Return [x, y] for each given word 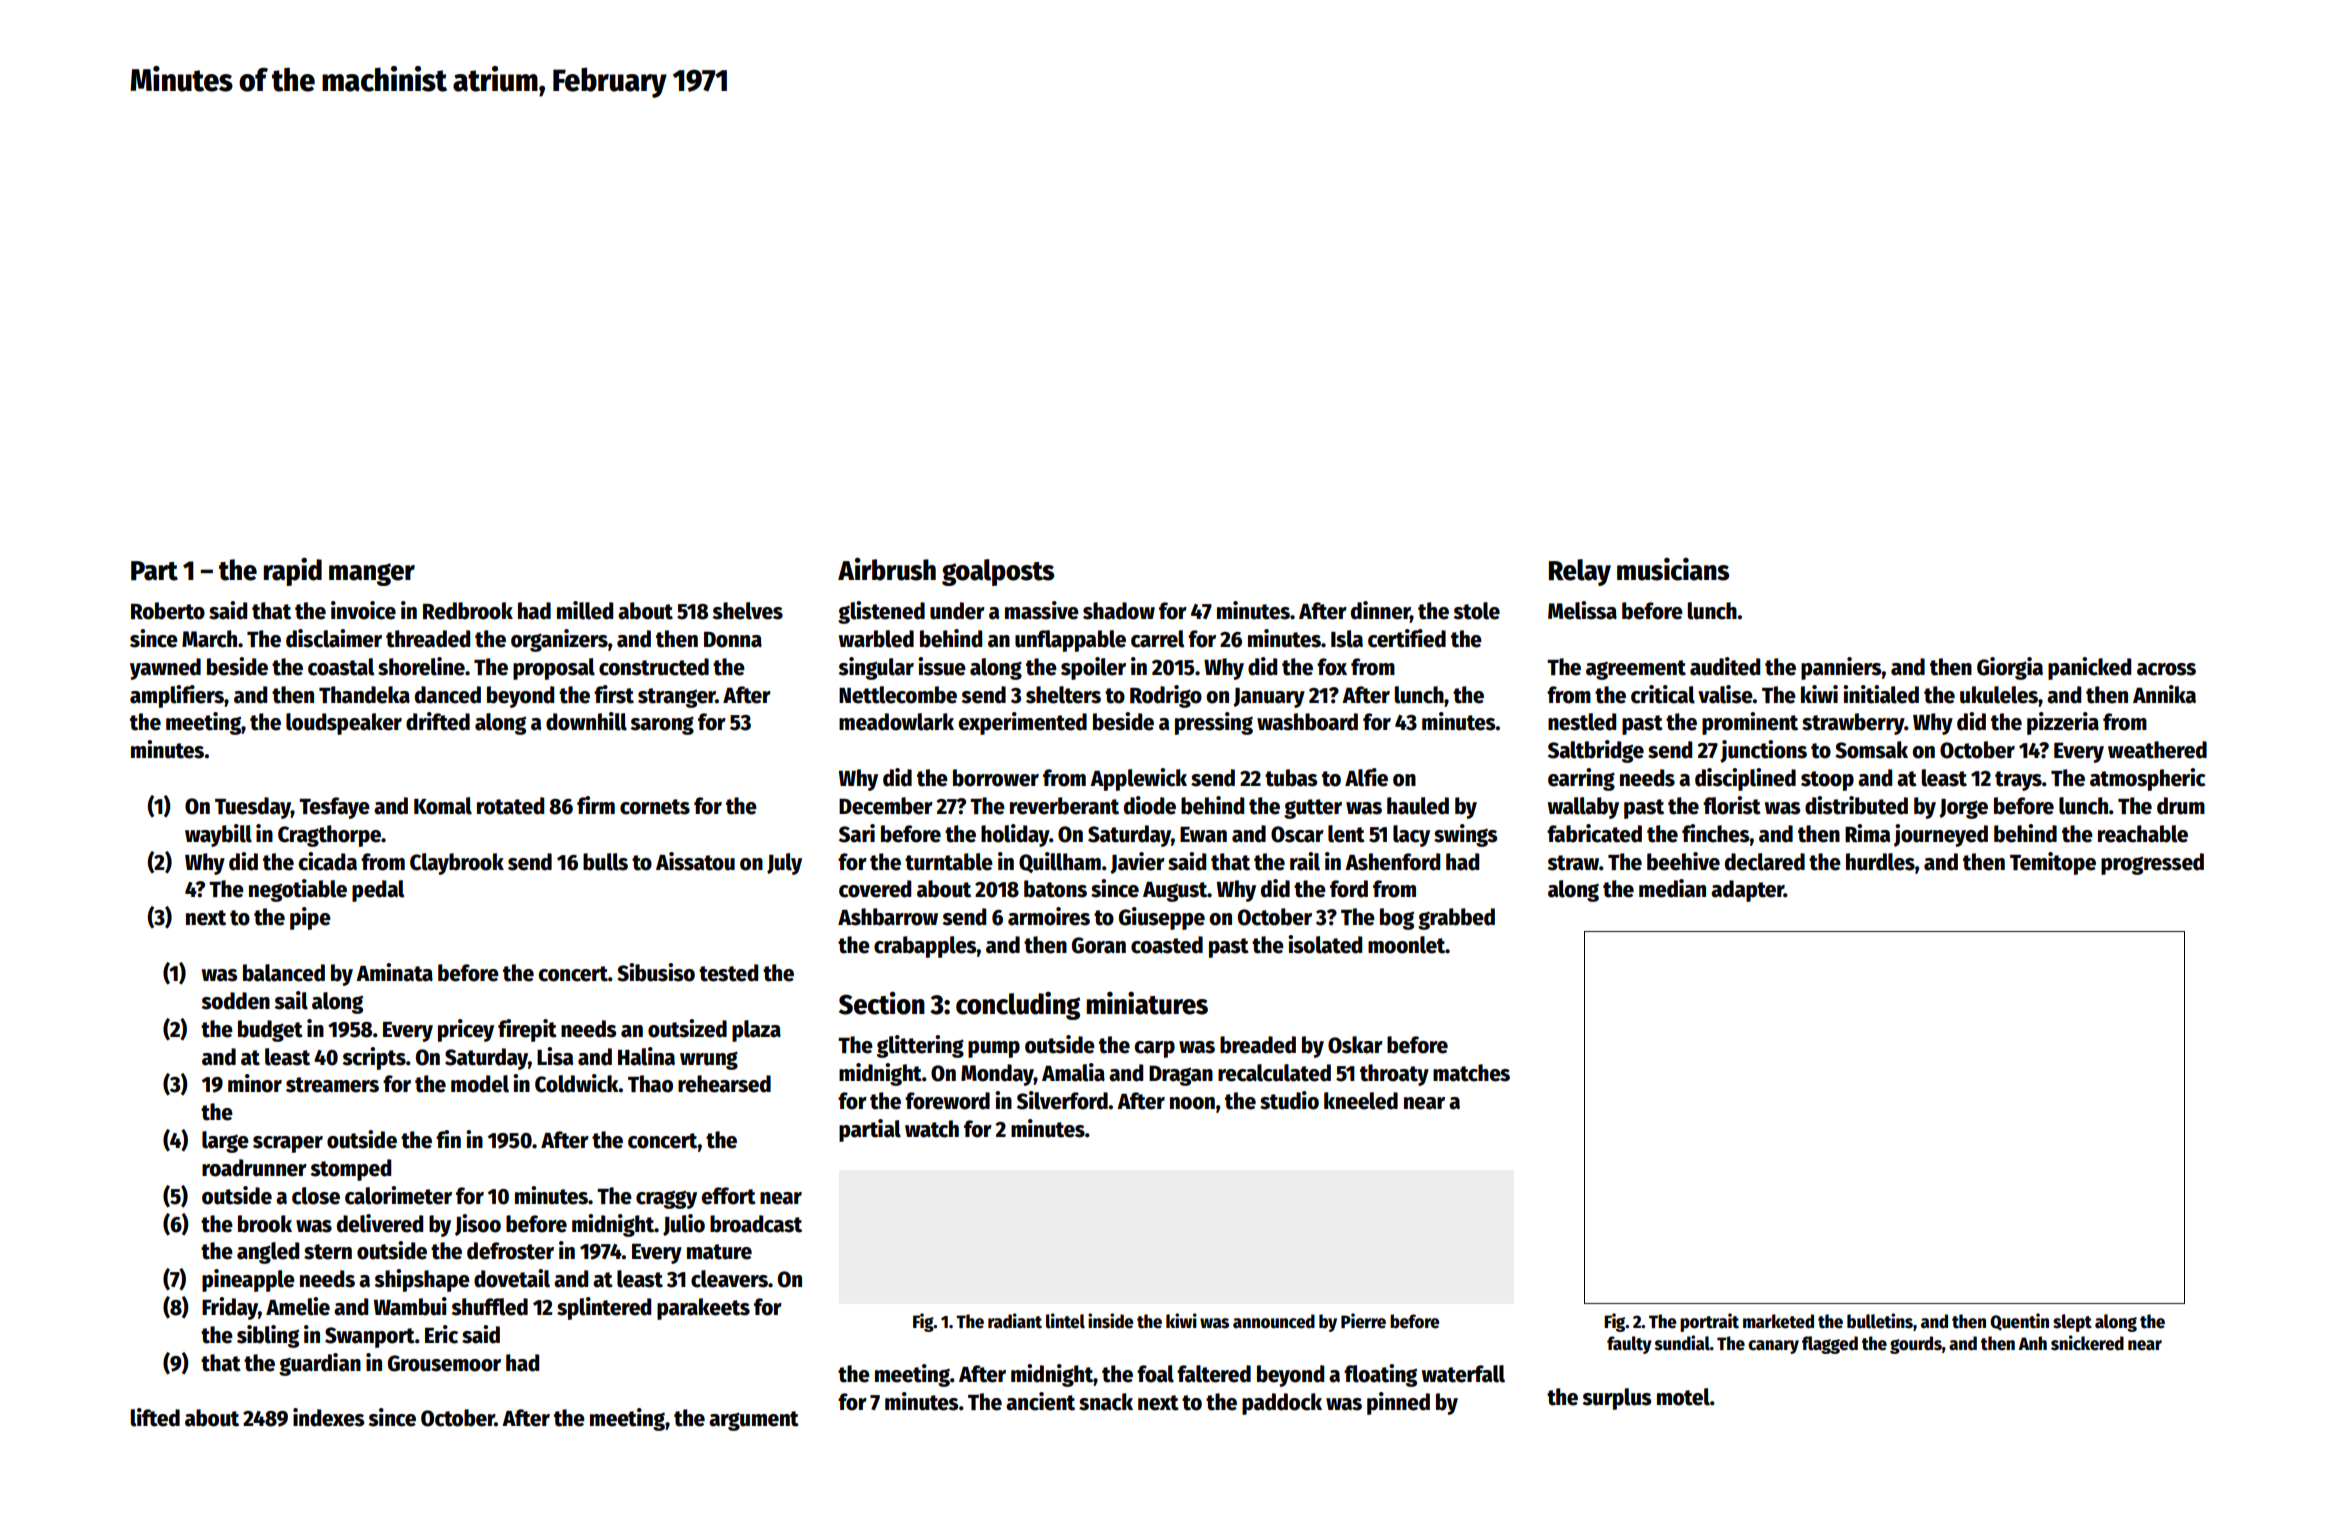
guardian [320, 1364]
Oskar [1355, 1045]
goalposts [998, 572]
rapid [292, 572]
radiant [1015, 1321]
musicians [1673, 569]
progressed [2152, 864]
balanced [284, 973]
